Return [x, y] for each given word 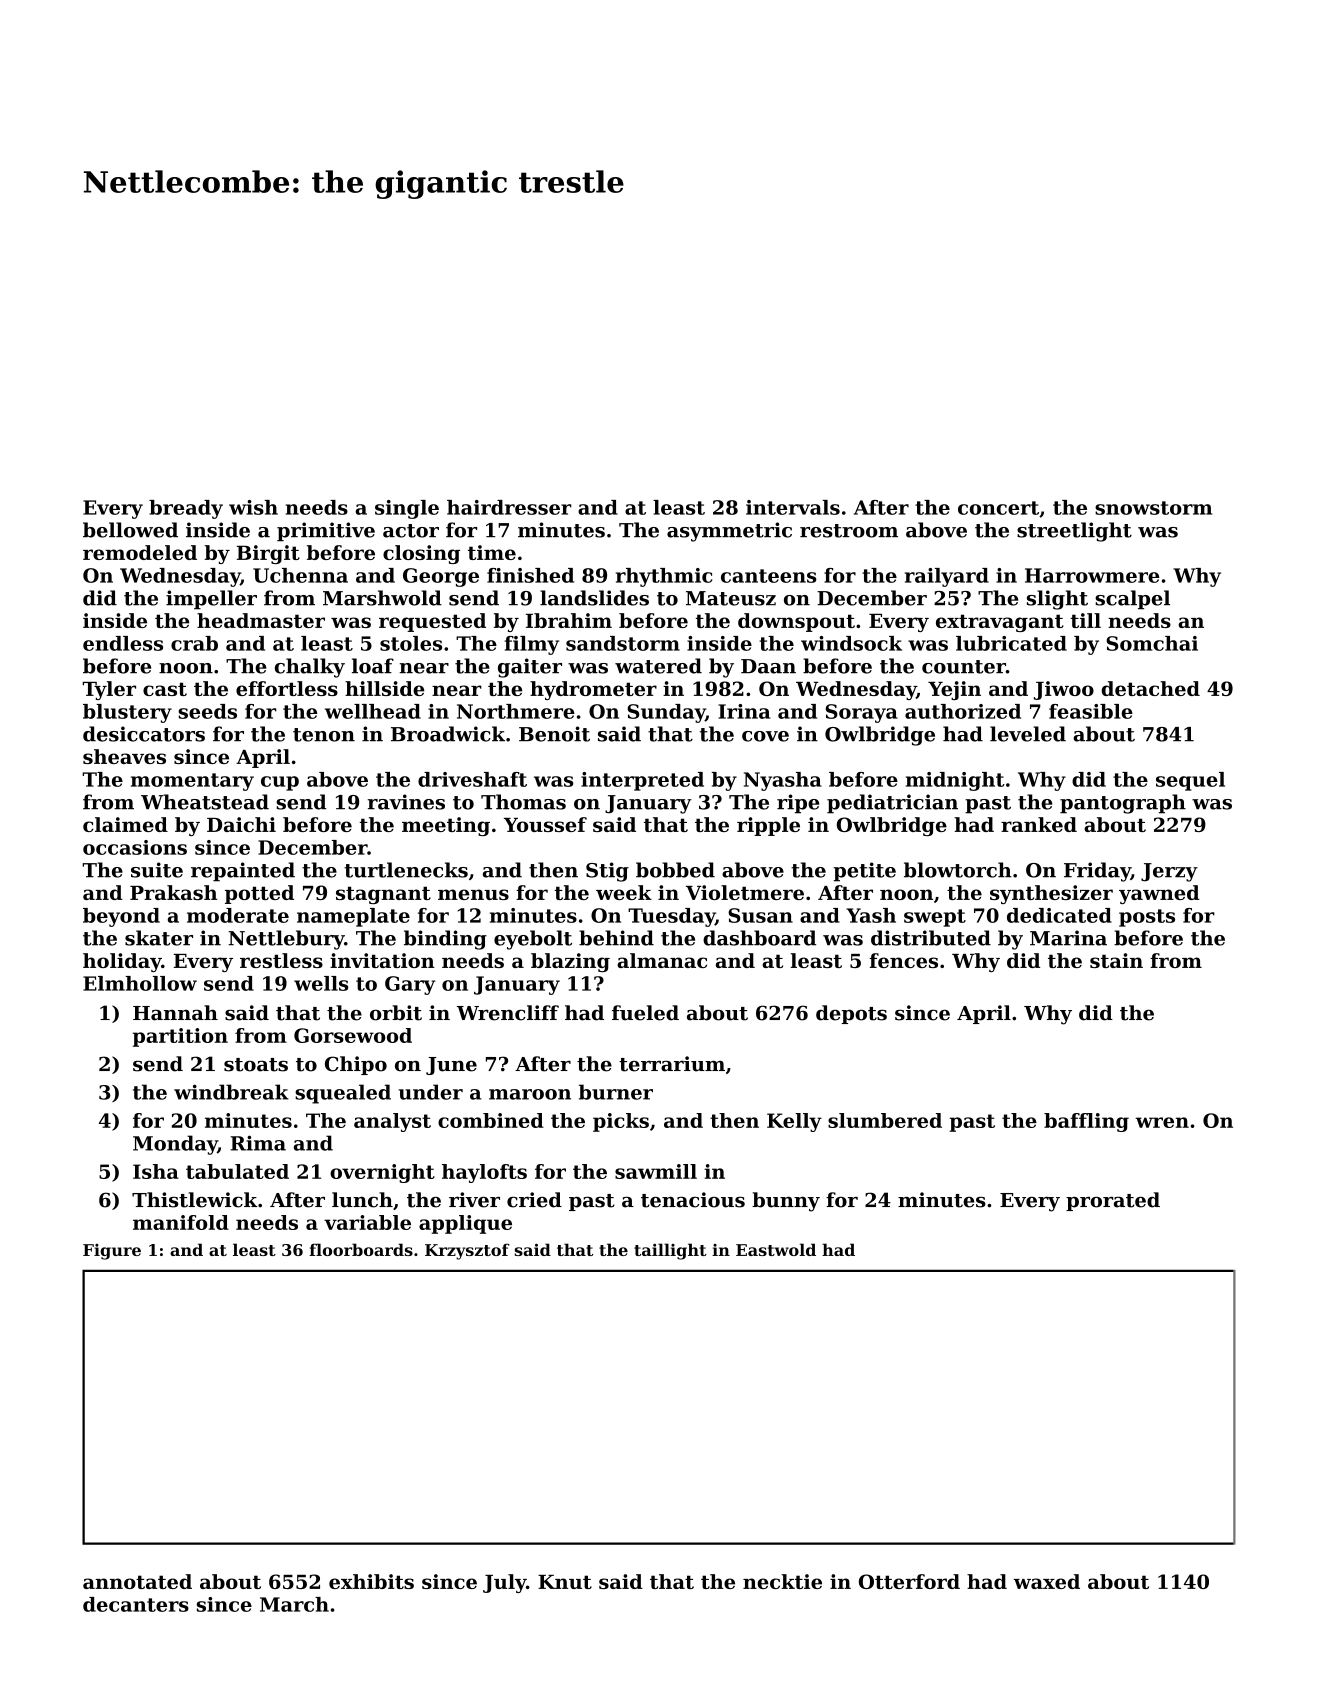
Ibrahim [569, 620]
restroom [849, 531]
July [504, 1583]
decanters [136, 1604]
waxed [1046, 1581]
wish [253, 507]
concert [998, 508]
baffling [1086, 1122]
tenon [324, 735]
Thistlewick [194, 1200]
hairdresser [509, 507]
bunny [786, 1202]
